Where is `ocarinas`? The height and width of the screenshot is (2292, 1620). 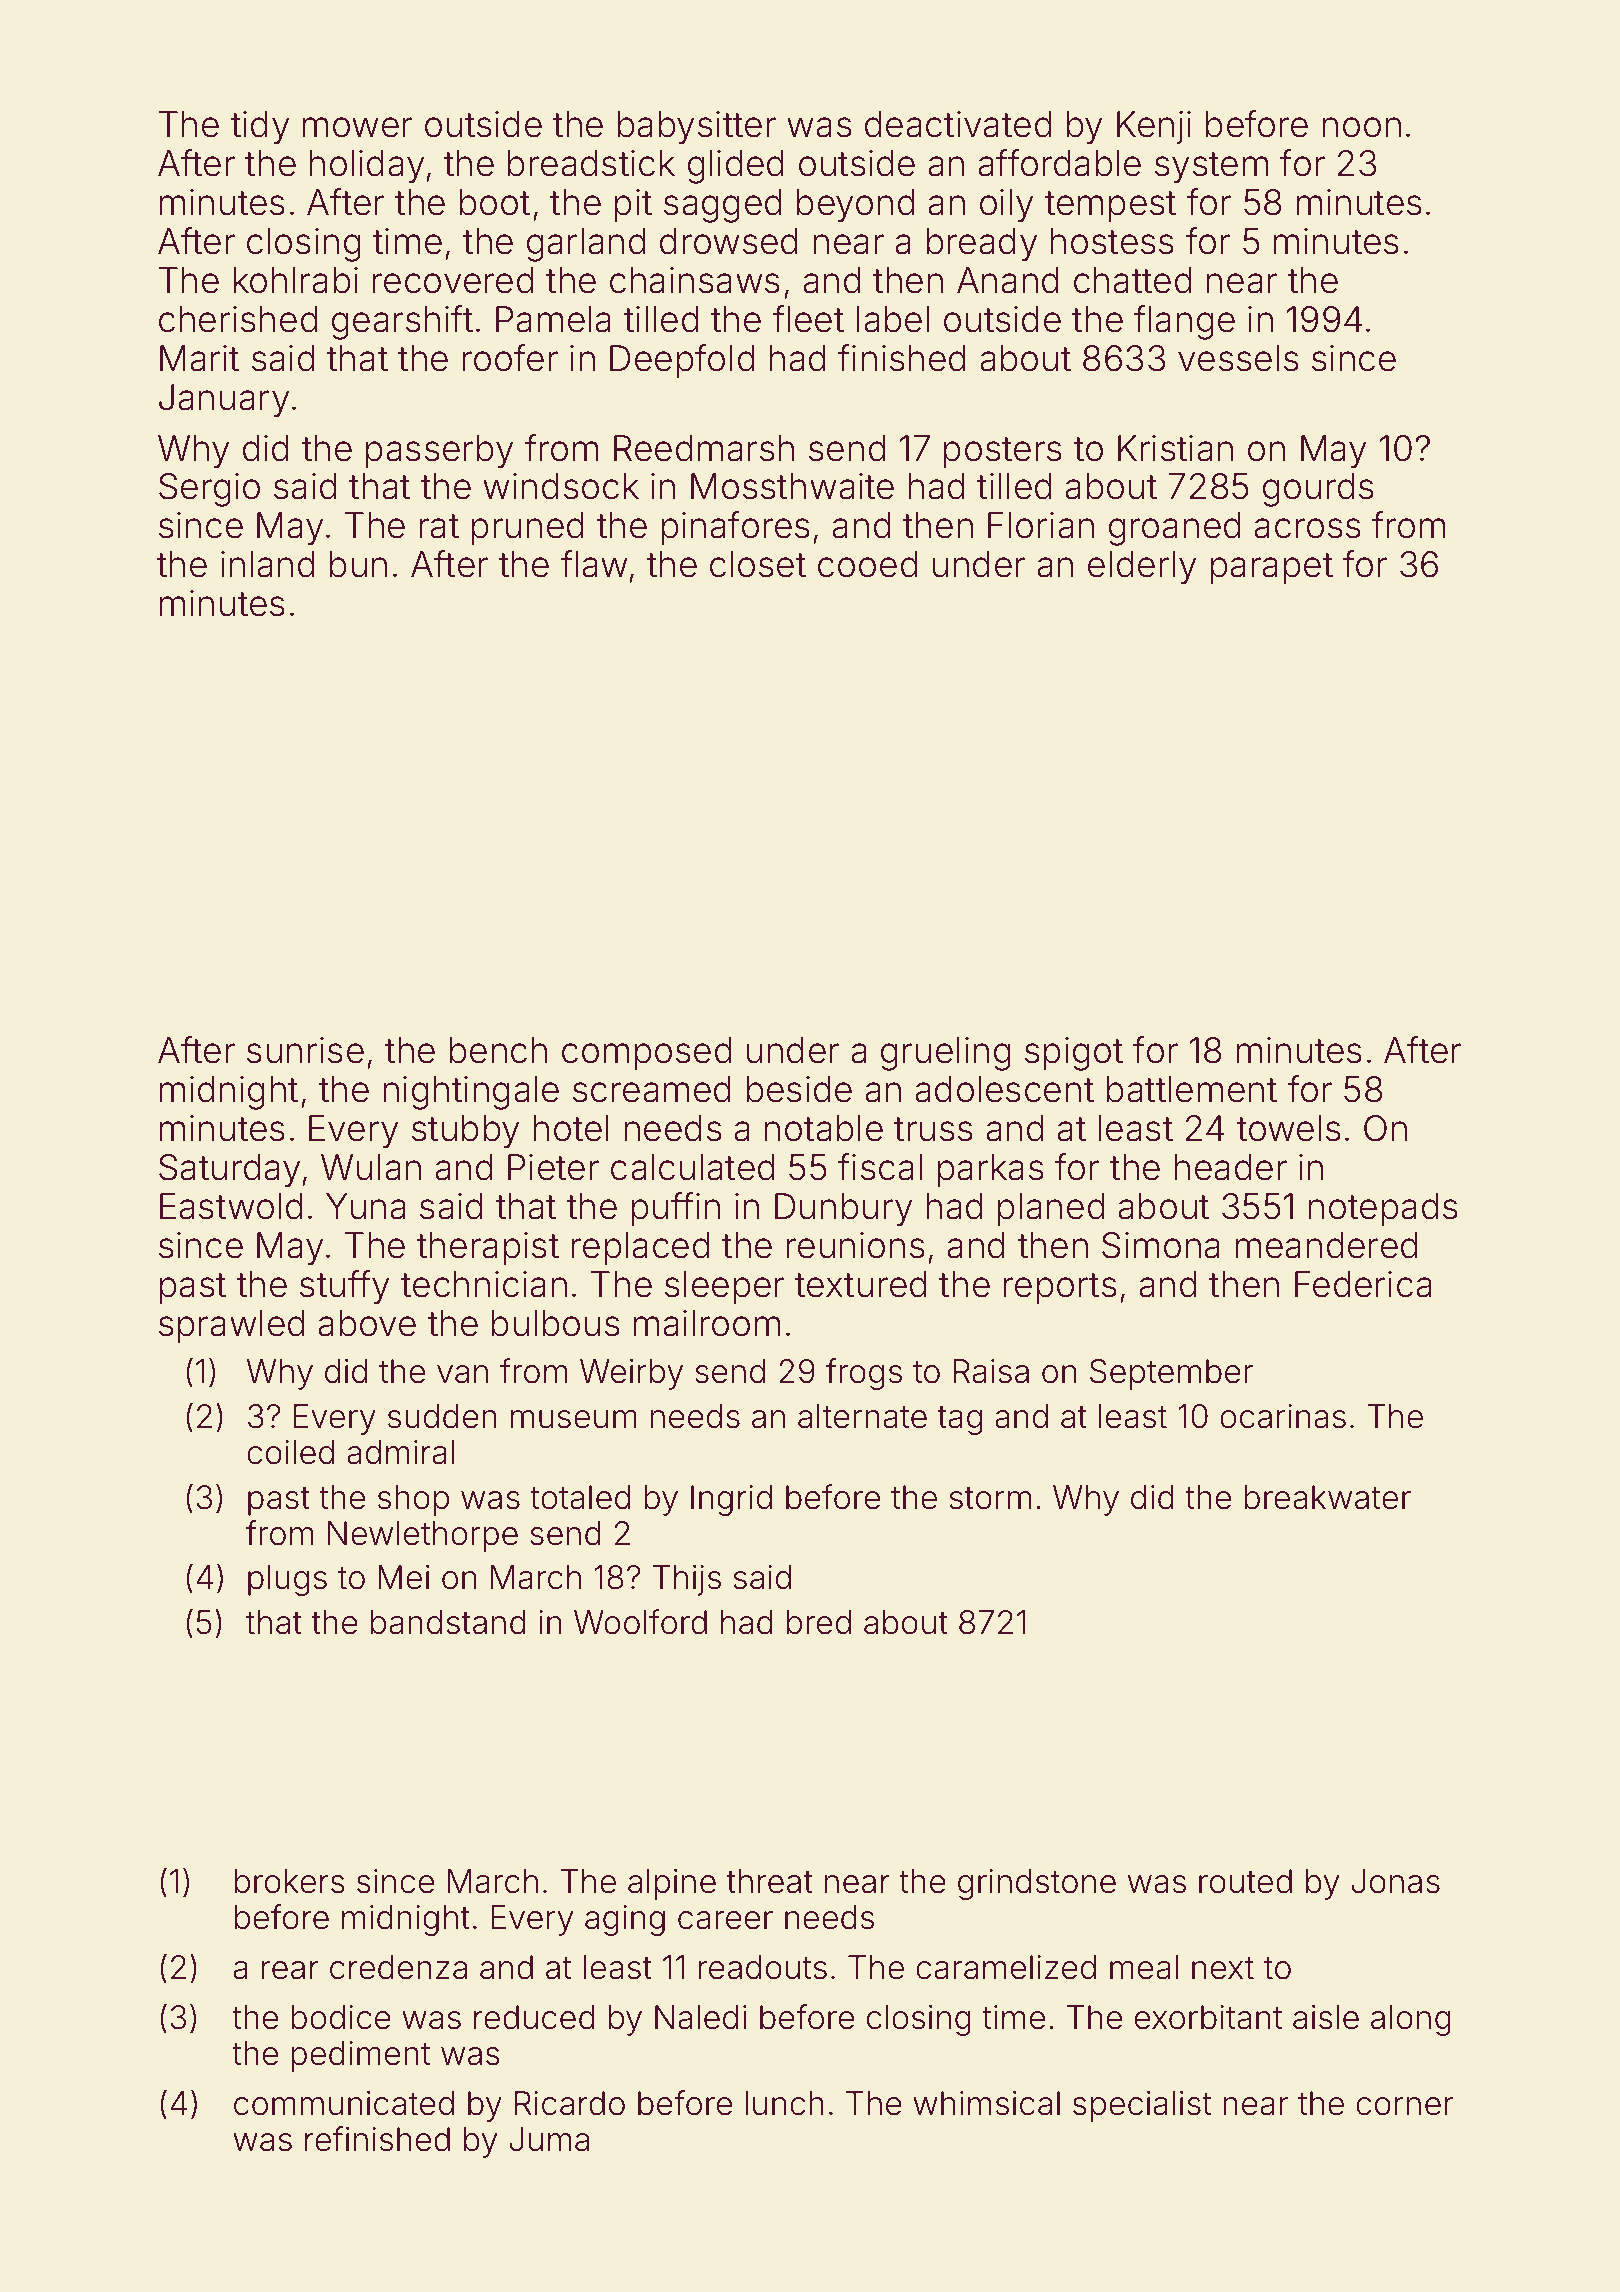 ocarinas is located at coordinates (1283, 1416).
